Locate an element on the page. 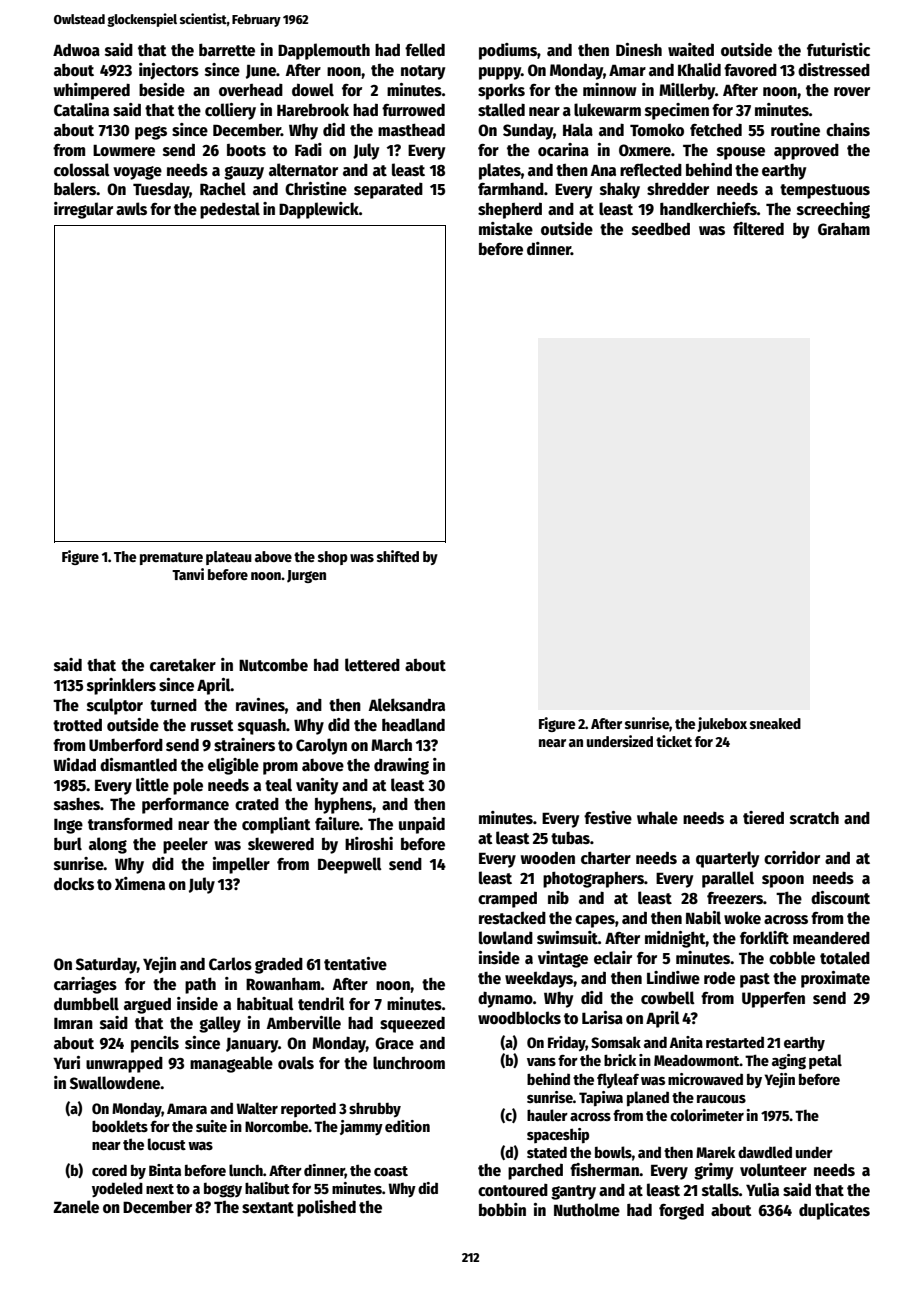 This document has width=924, height=1308. bobbin is located at coordinates (502, 1209).
